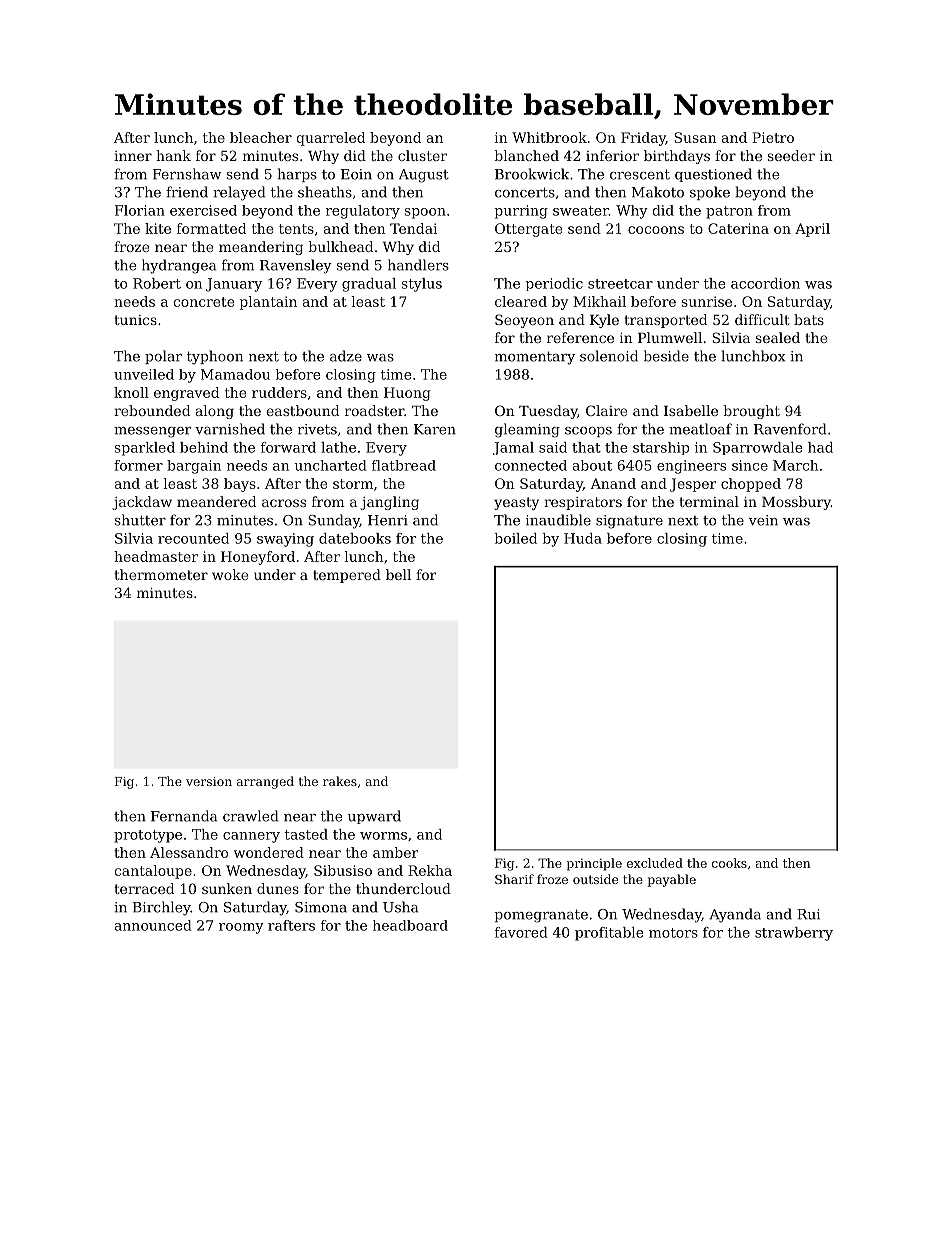 Image resolution: width=952 pixels, height=1233 pixels. I want to click on woke, so click(230, 574).
